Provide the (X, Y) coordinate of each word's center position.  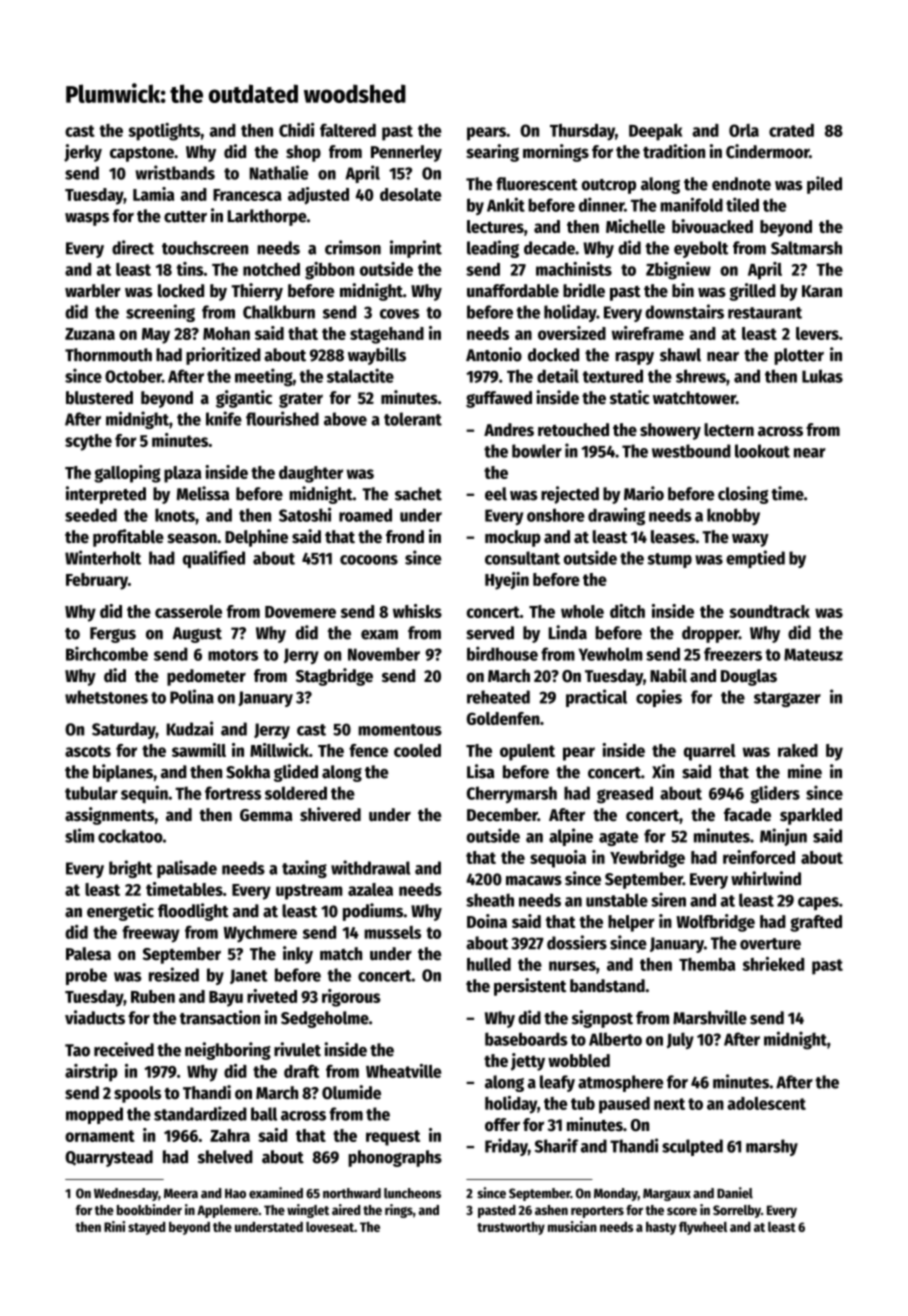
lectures (495, 226)
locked (181, 291)
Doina (487, 921)
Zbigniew (678, 271)
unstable (617, 900)
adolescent (766, 1103)
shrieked (773, 964)
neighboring (228, 1051)
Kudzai (190, 728)
